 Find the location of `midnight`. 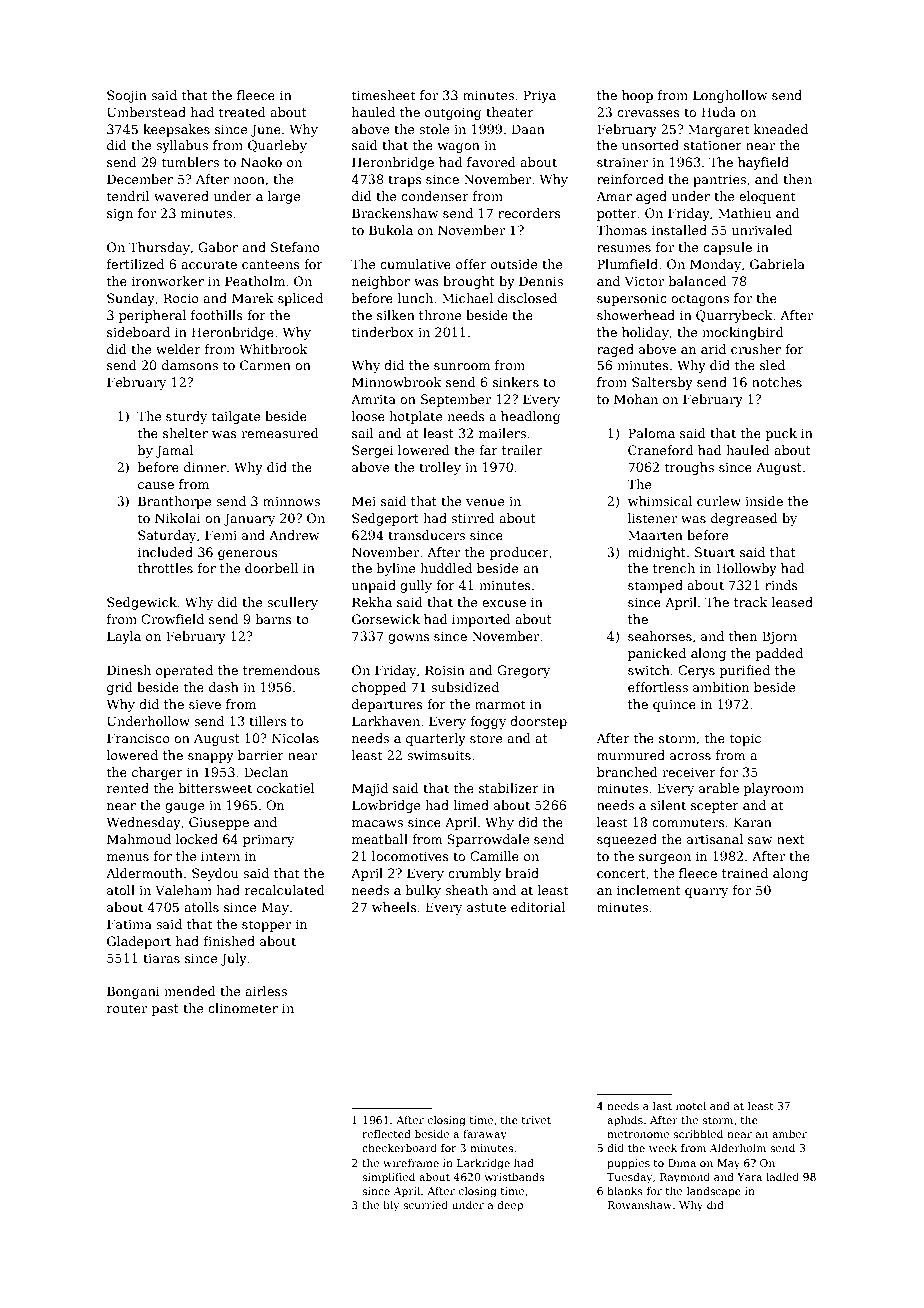

midnight is located at coordinates (657, 553).
